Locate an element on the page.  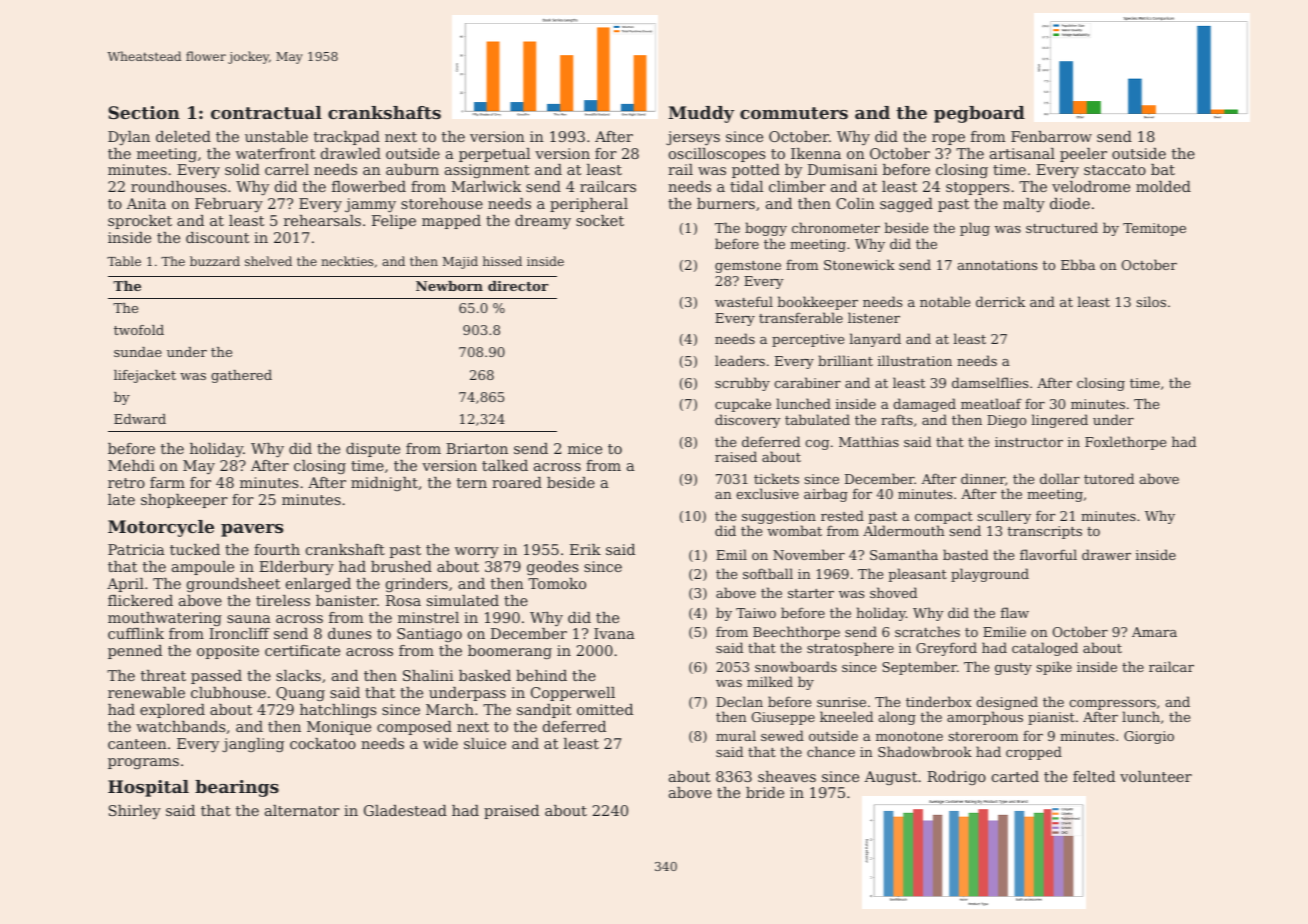
pegboard is located at coordinates (979, 114).
